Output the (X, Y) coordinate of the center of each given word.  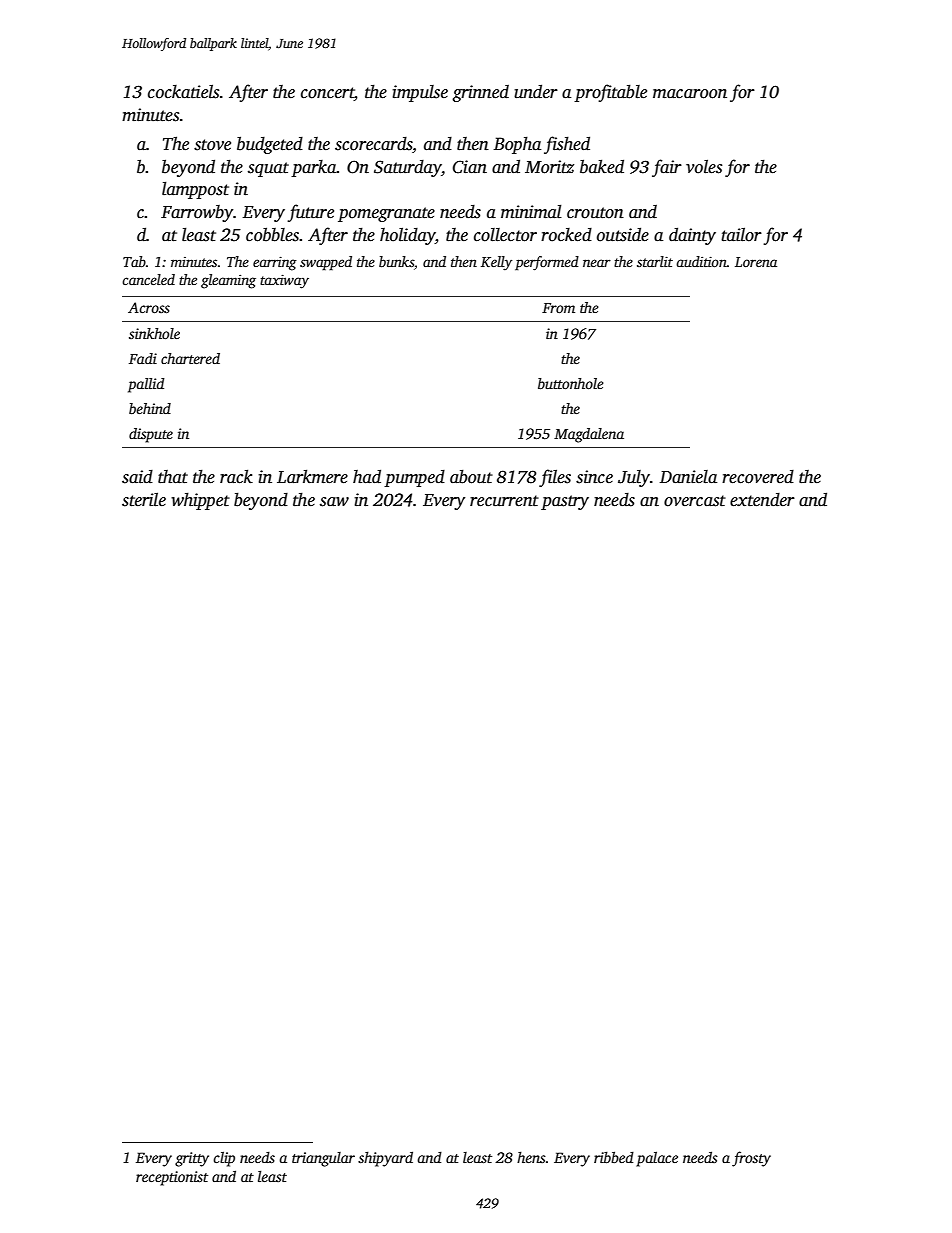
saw (334, 502)
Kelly (496, 263)
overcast (695, 501)
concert (327, 94)
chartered (190, 358)
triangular (323, 1159)
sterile (144, 500)
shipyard (385, 1159)
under (536, 91)
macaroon (690, 94)
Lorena (756, 262)
